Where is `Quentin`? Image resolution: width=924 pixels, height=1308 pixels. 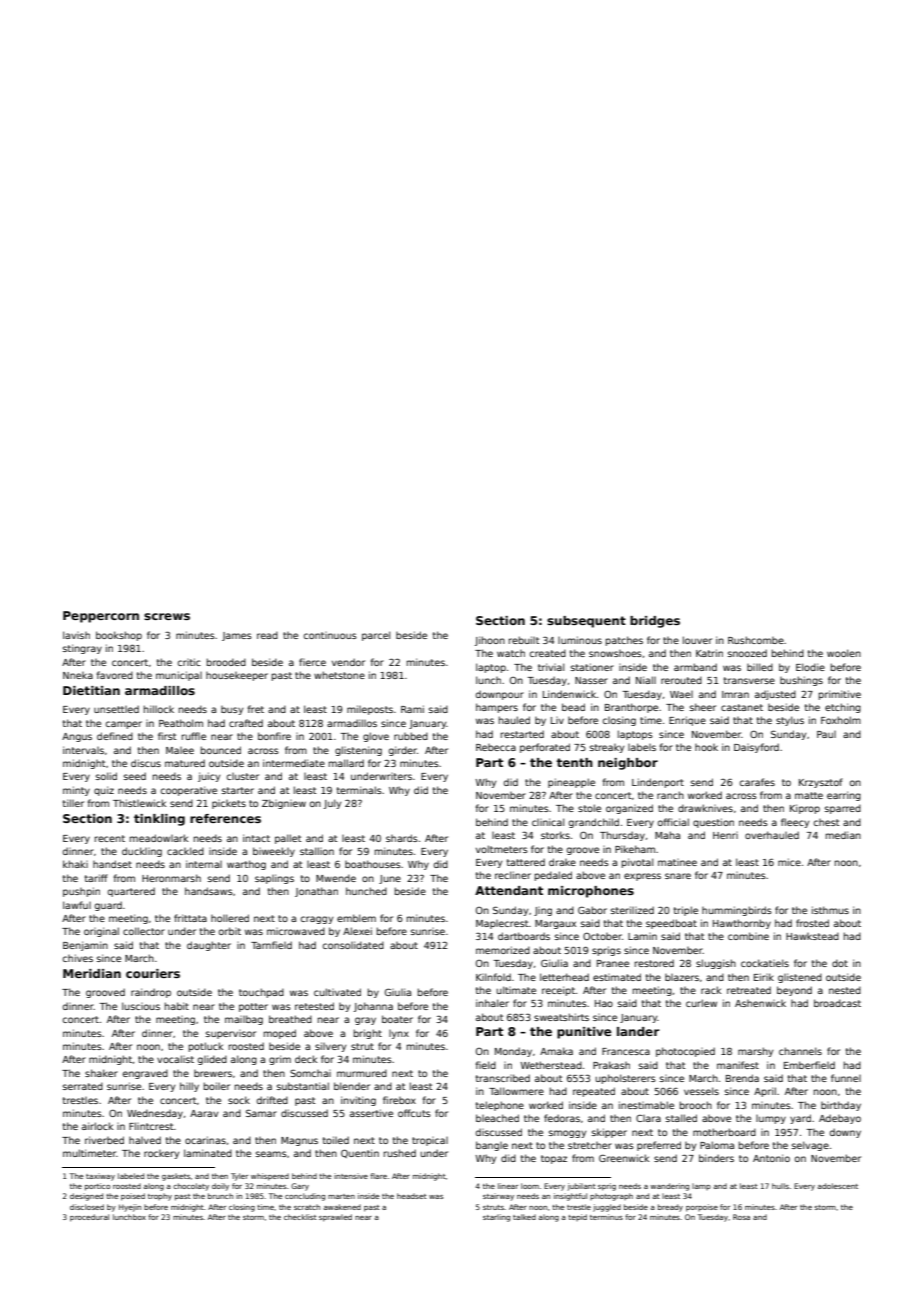 Quentin is located at coordinates (360, 1153).
